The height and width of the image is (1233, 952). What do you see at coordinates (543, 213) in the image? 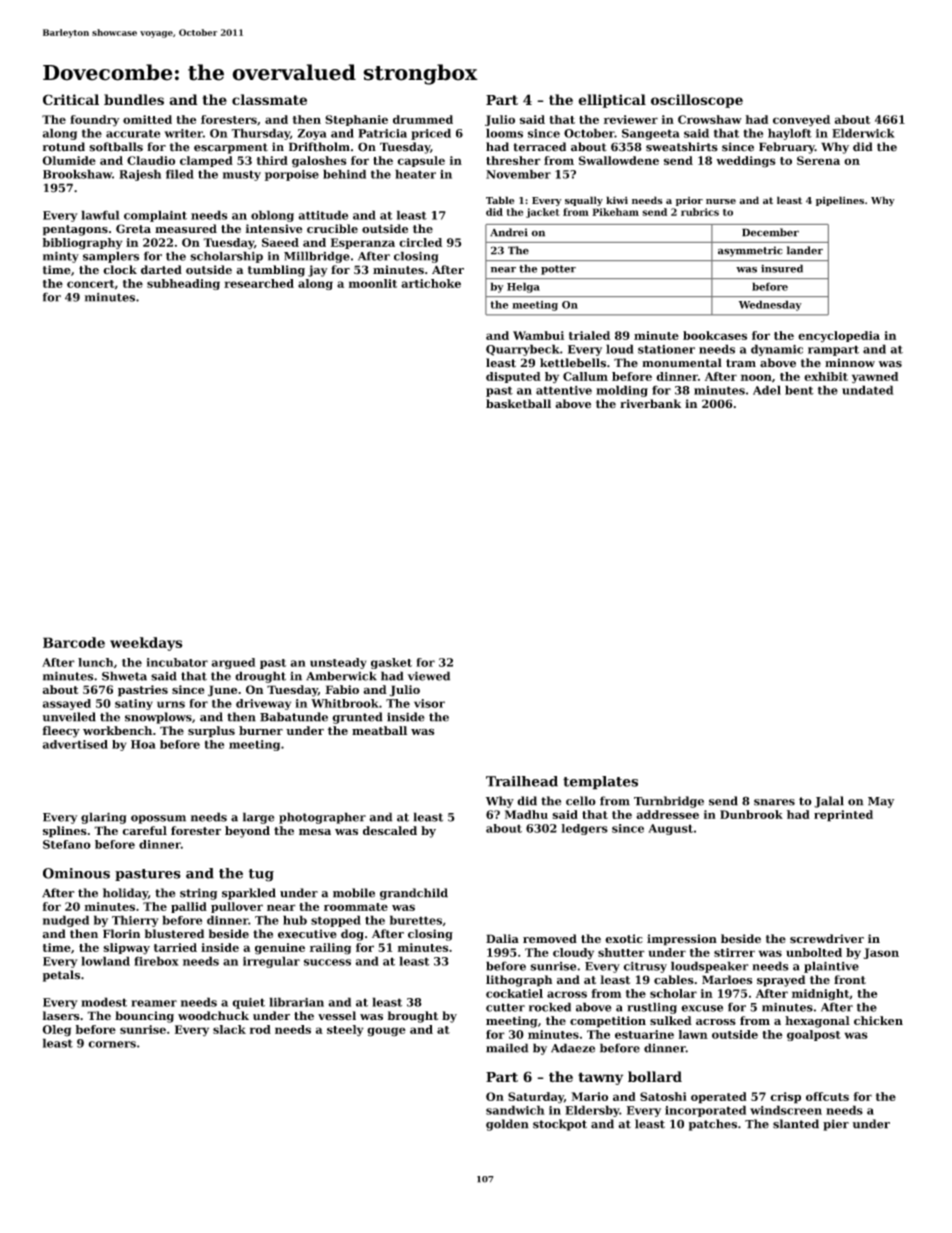
I see `jacket` at bounding box center [543, 213].
